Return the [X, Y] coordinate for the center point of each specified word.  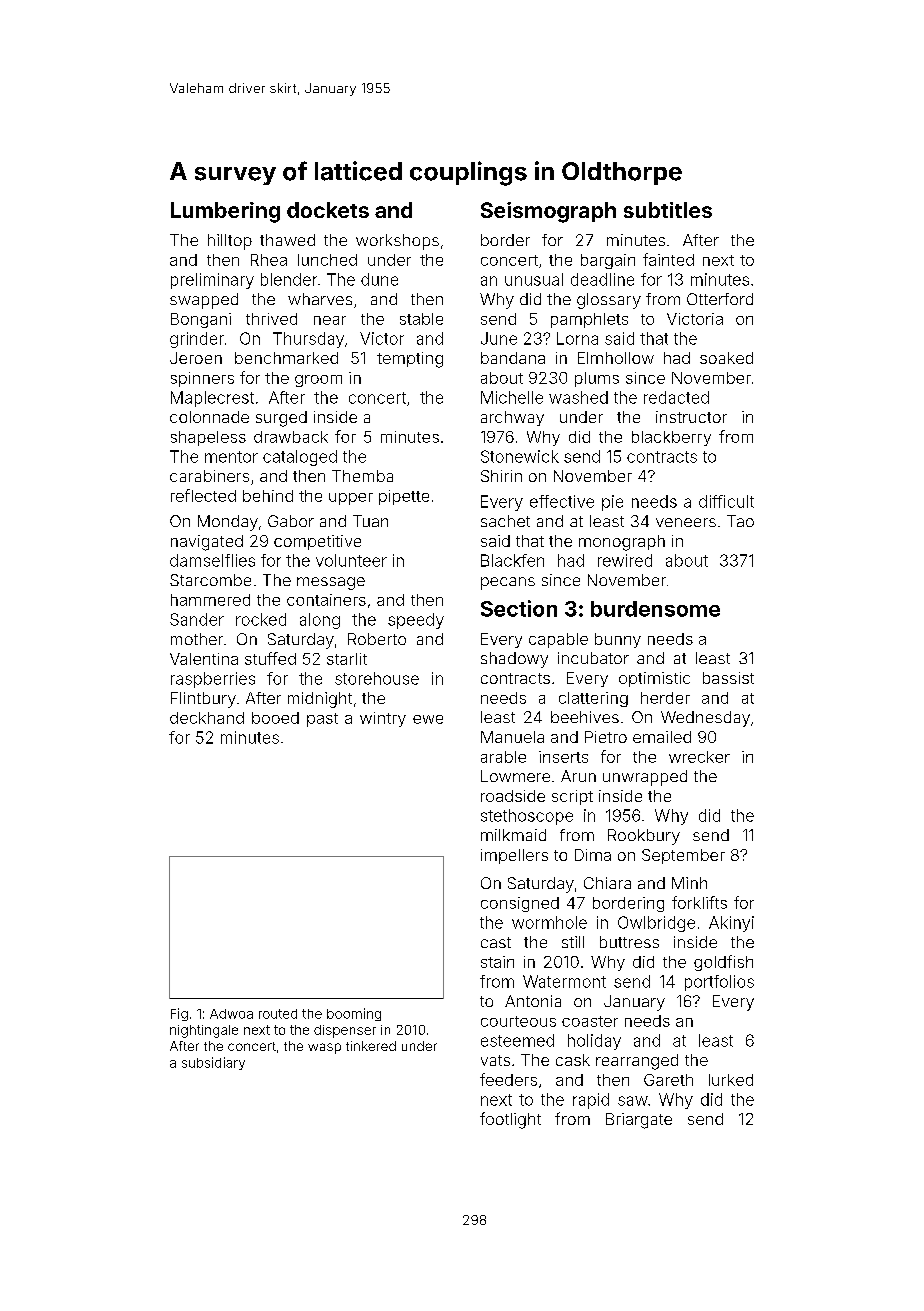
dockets [328, 210]
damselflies [212, 560]
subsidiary [213, 1063]
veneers [686, 522]
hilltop [230, 242]
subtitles [668, 210]
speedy [416, 621]
